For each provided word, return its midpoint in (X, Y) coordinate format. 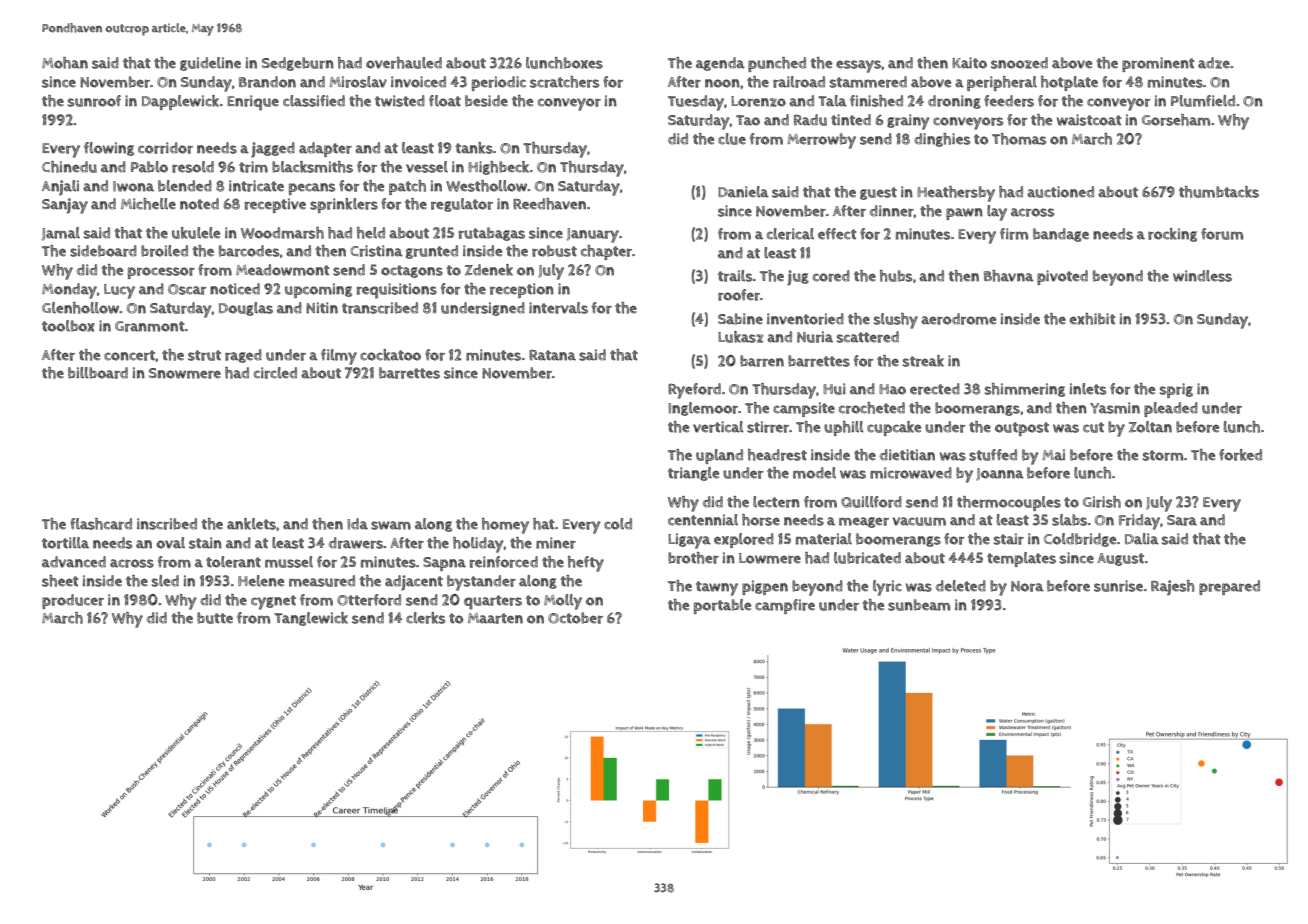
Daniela (743, 192)
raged (243, 356)
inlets (1087, 389)
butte (215, 618)
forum (1222, 234)
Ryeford (694, 391)
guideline (210, 64)
